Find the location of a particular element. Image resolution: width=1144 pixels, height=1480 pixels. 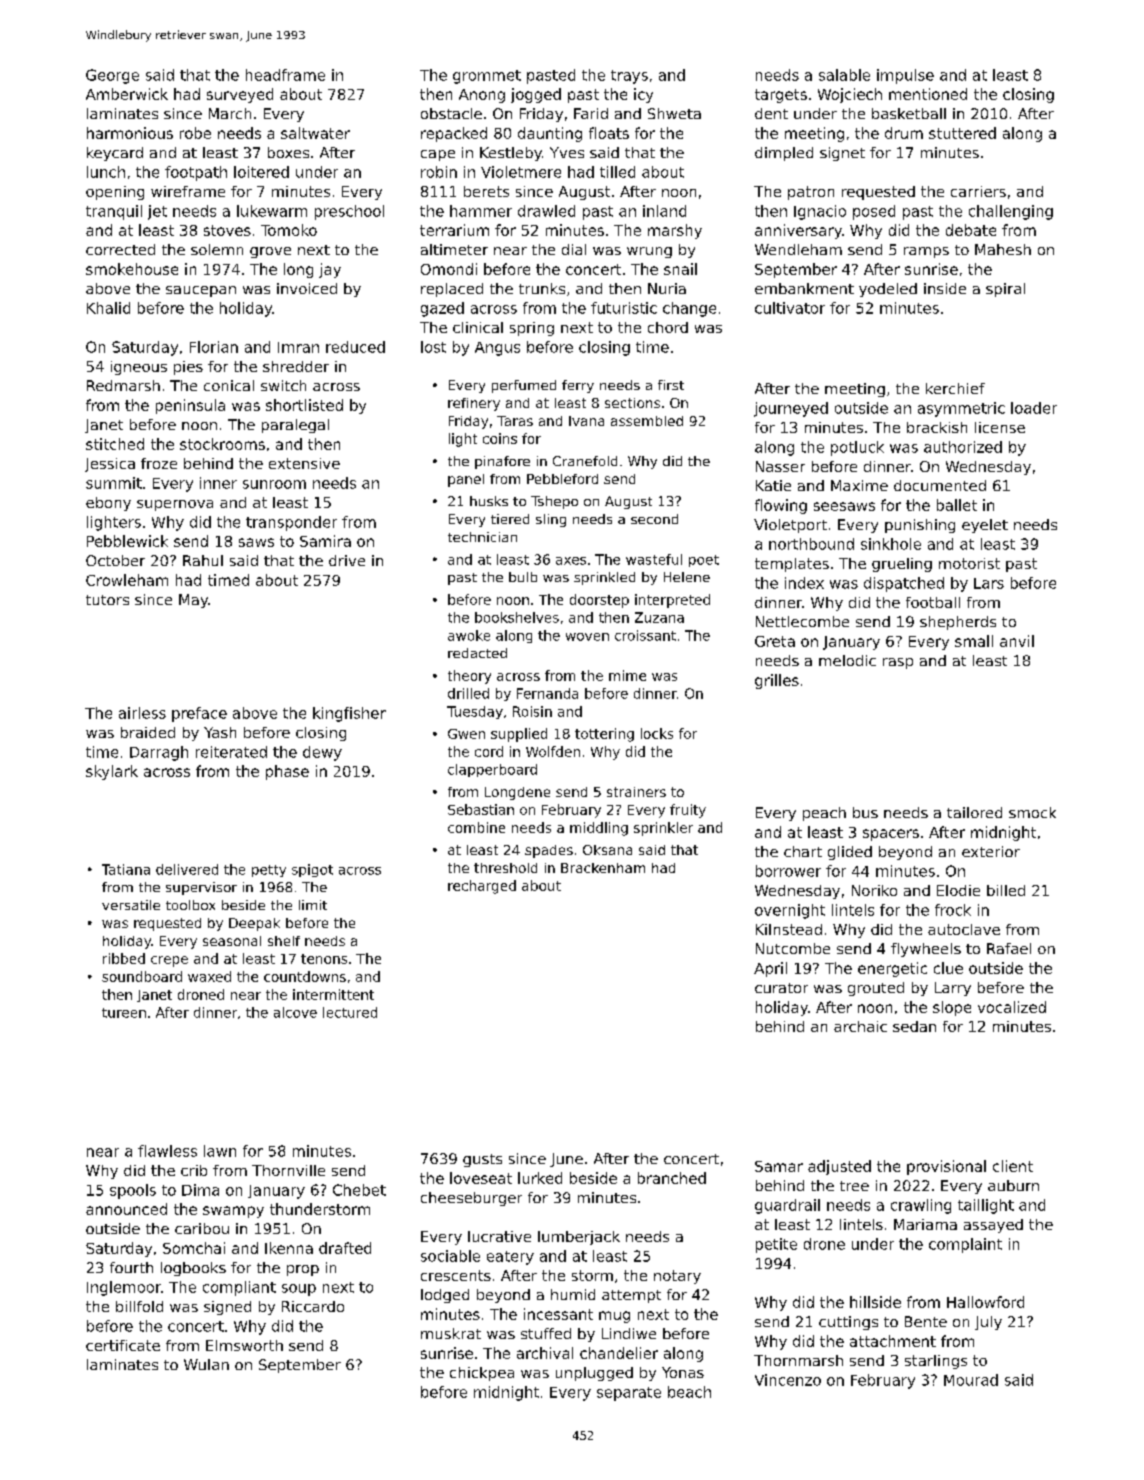

ballet is located at coordinates (957, 505).
